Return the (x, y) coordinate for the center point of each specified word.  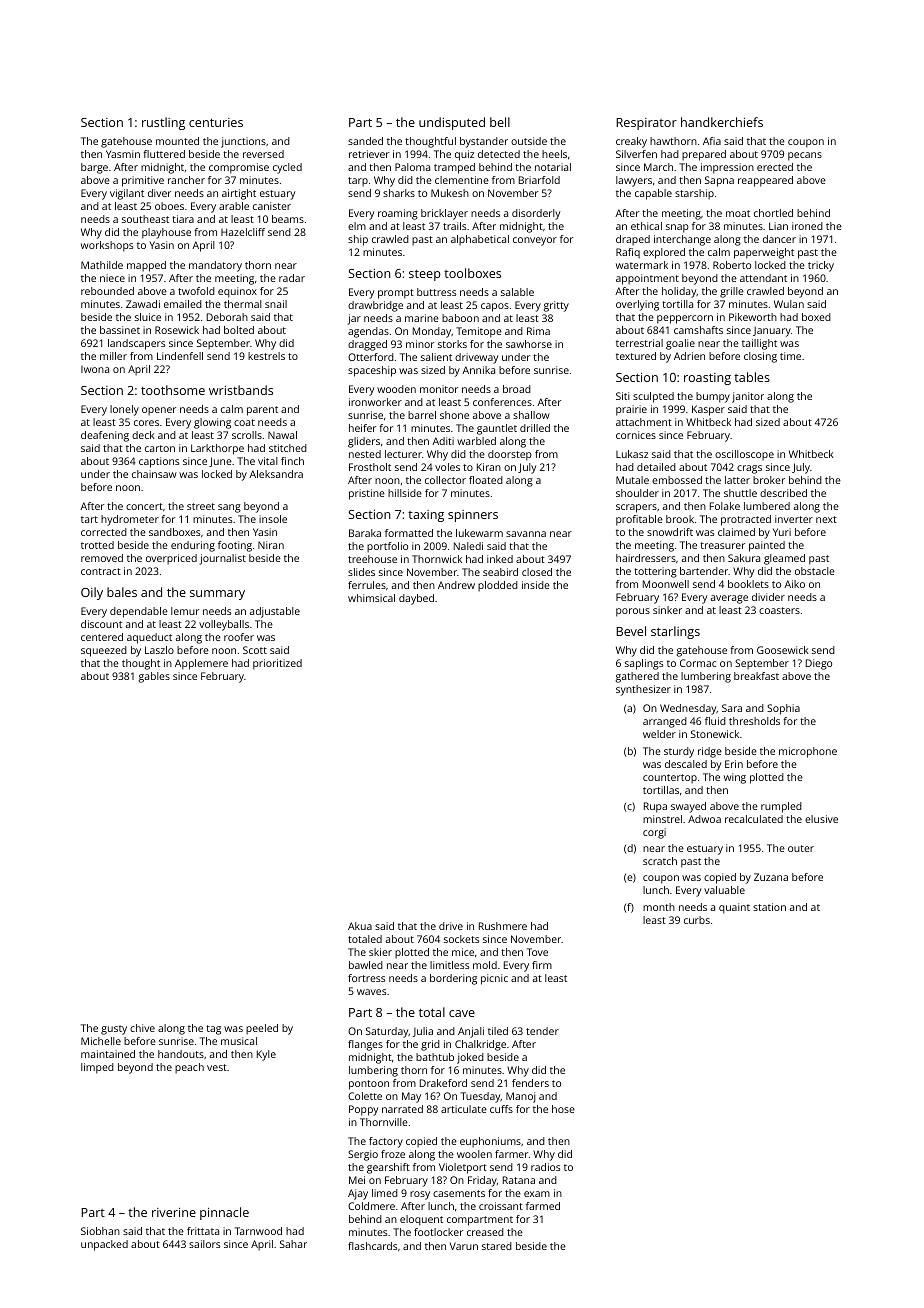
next (826, 519)
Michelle (101, 1041)
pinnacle (224, 1213)
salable (517, 292)
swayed (688, 807)
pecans (805, 156)
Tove (537, 952)
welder (659, 734)
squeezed (104, 651)
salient (436, 357)
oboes (169, 206)
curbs (697, 920)
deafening (105, 436)
